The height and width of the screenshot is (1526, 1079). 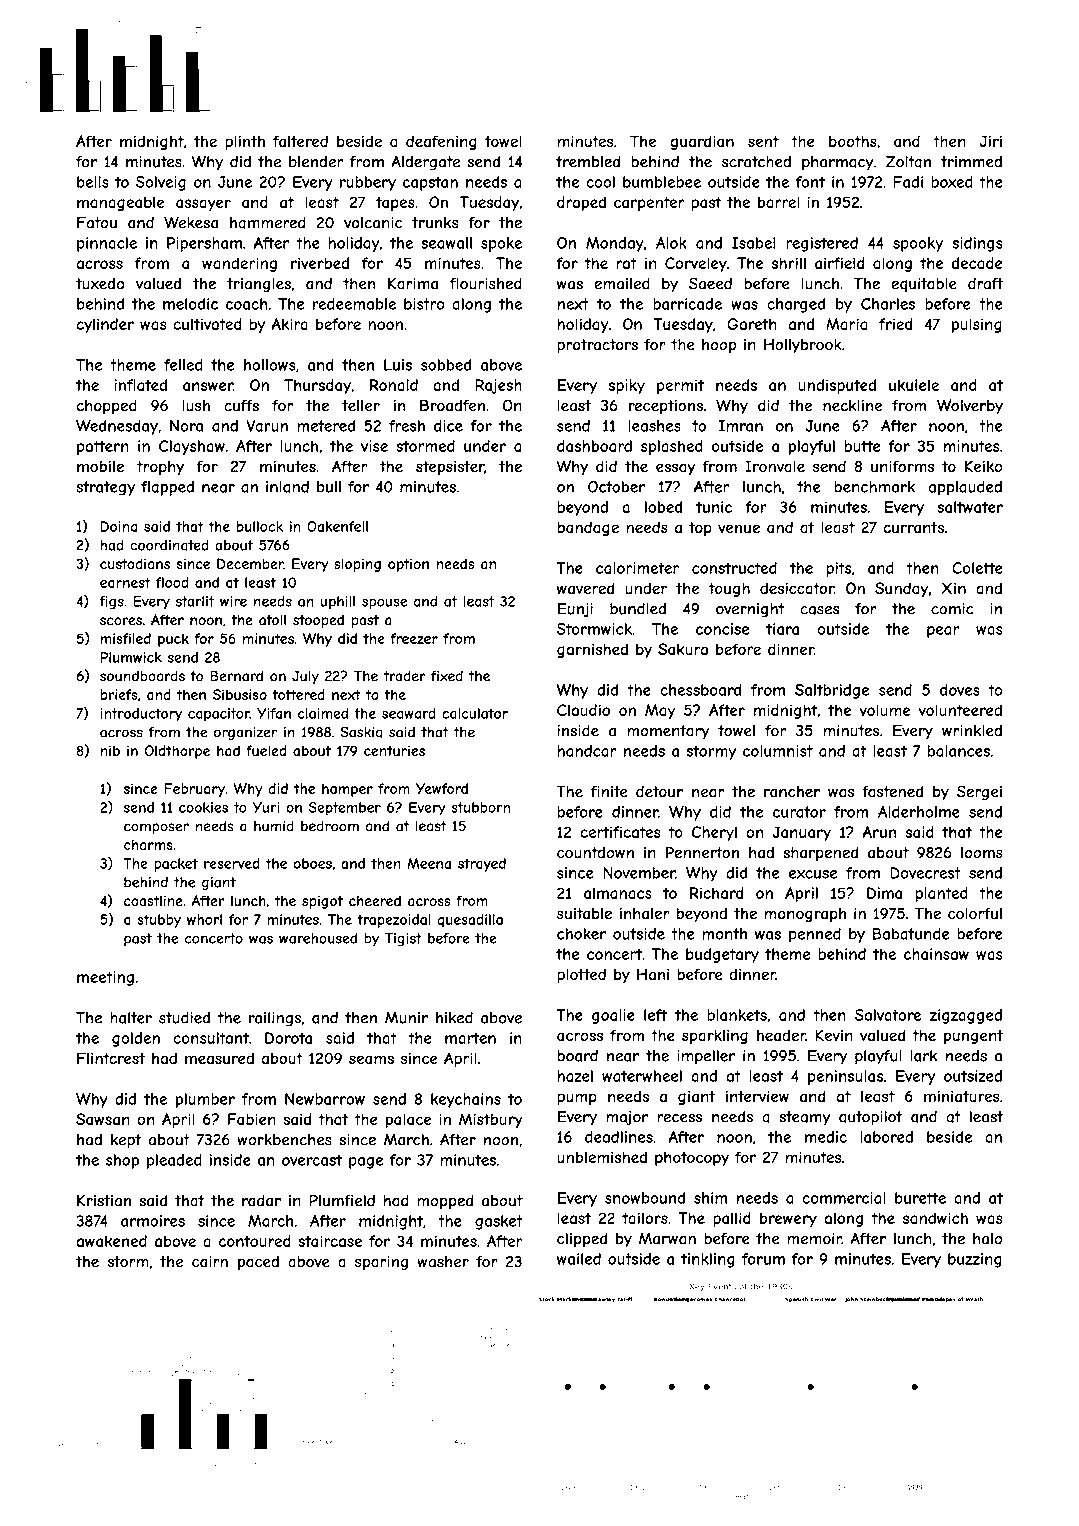 What do you see at coordinates (470, 1038) in the screenshot?
I see `marten` at bounding box center [470, 1038].
